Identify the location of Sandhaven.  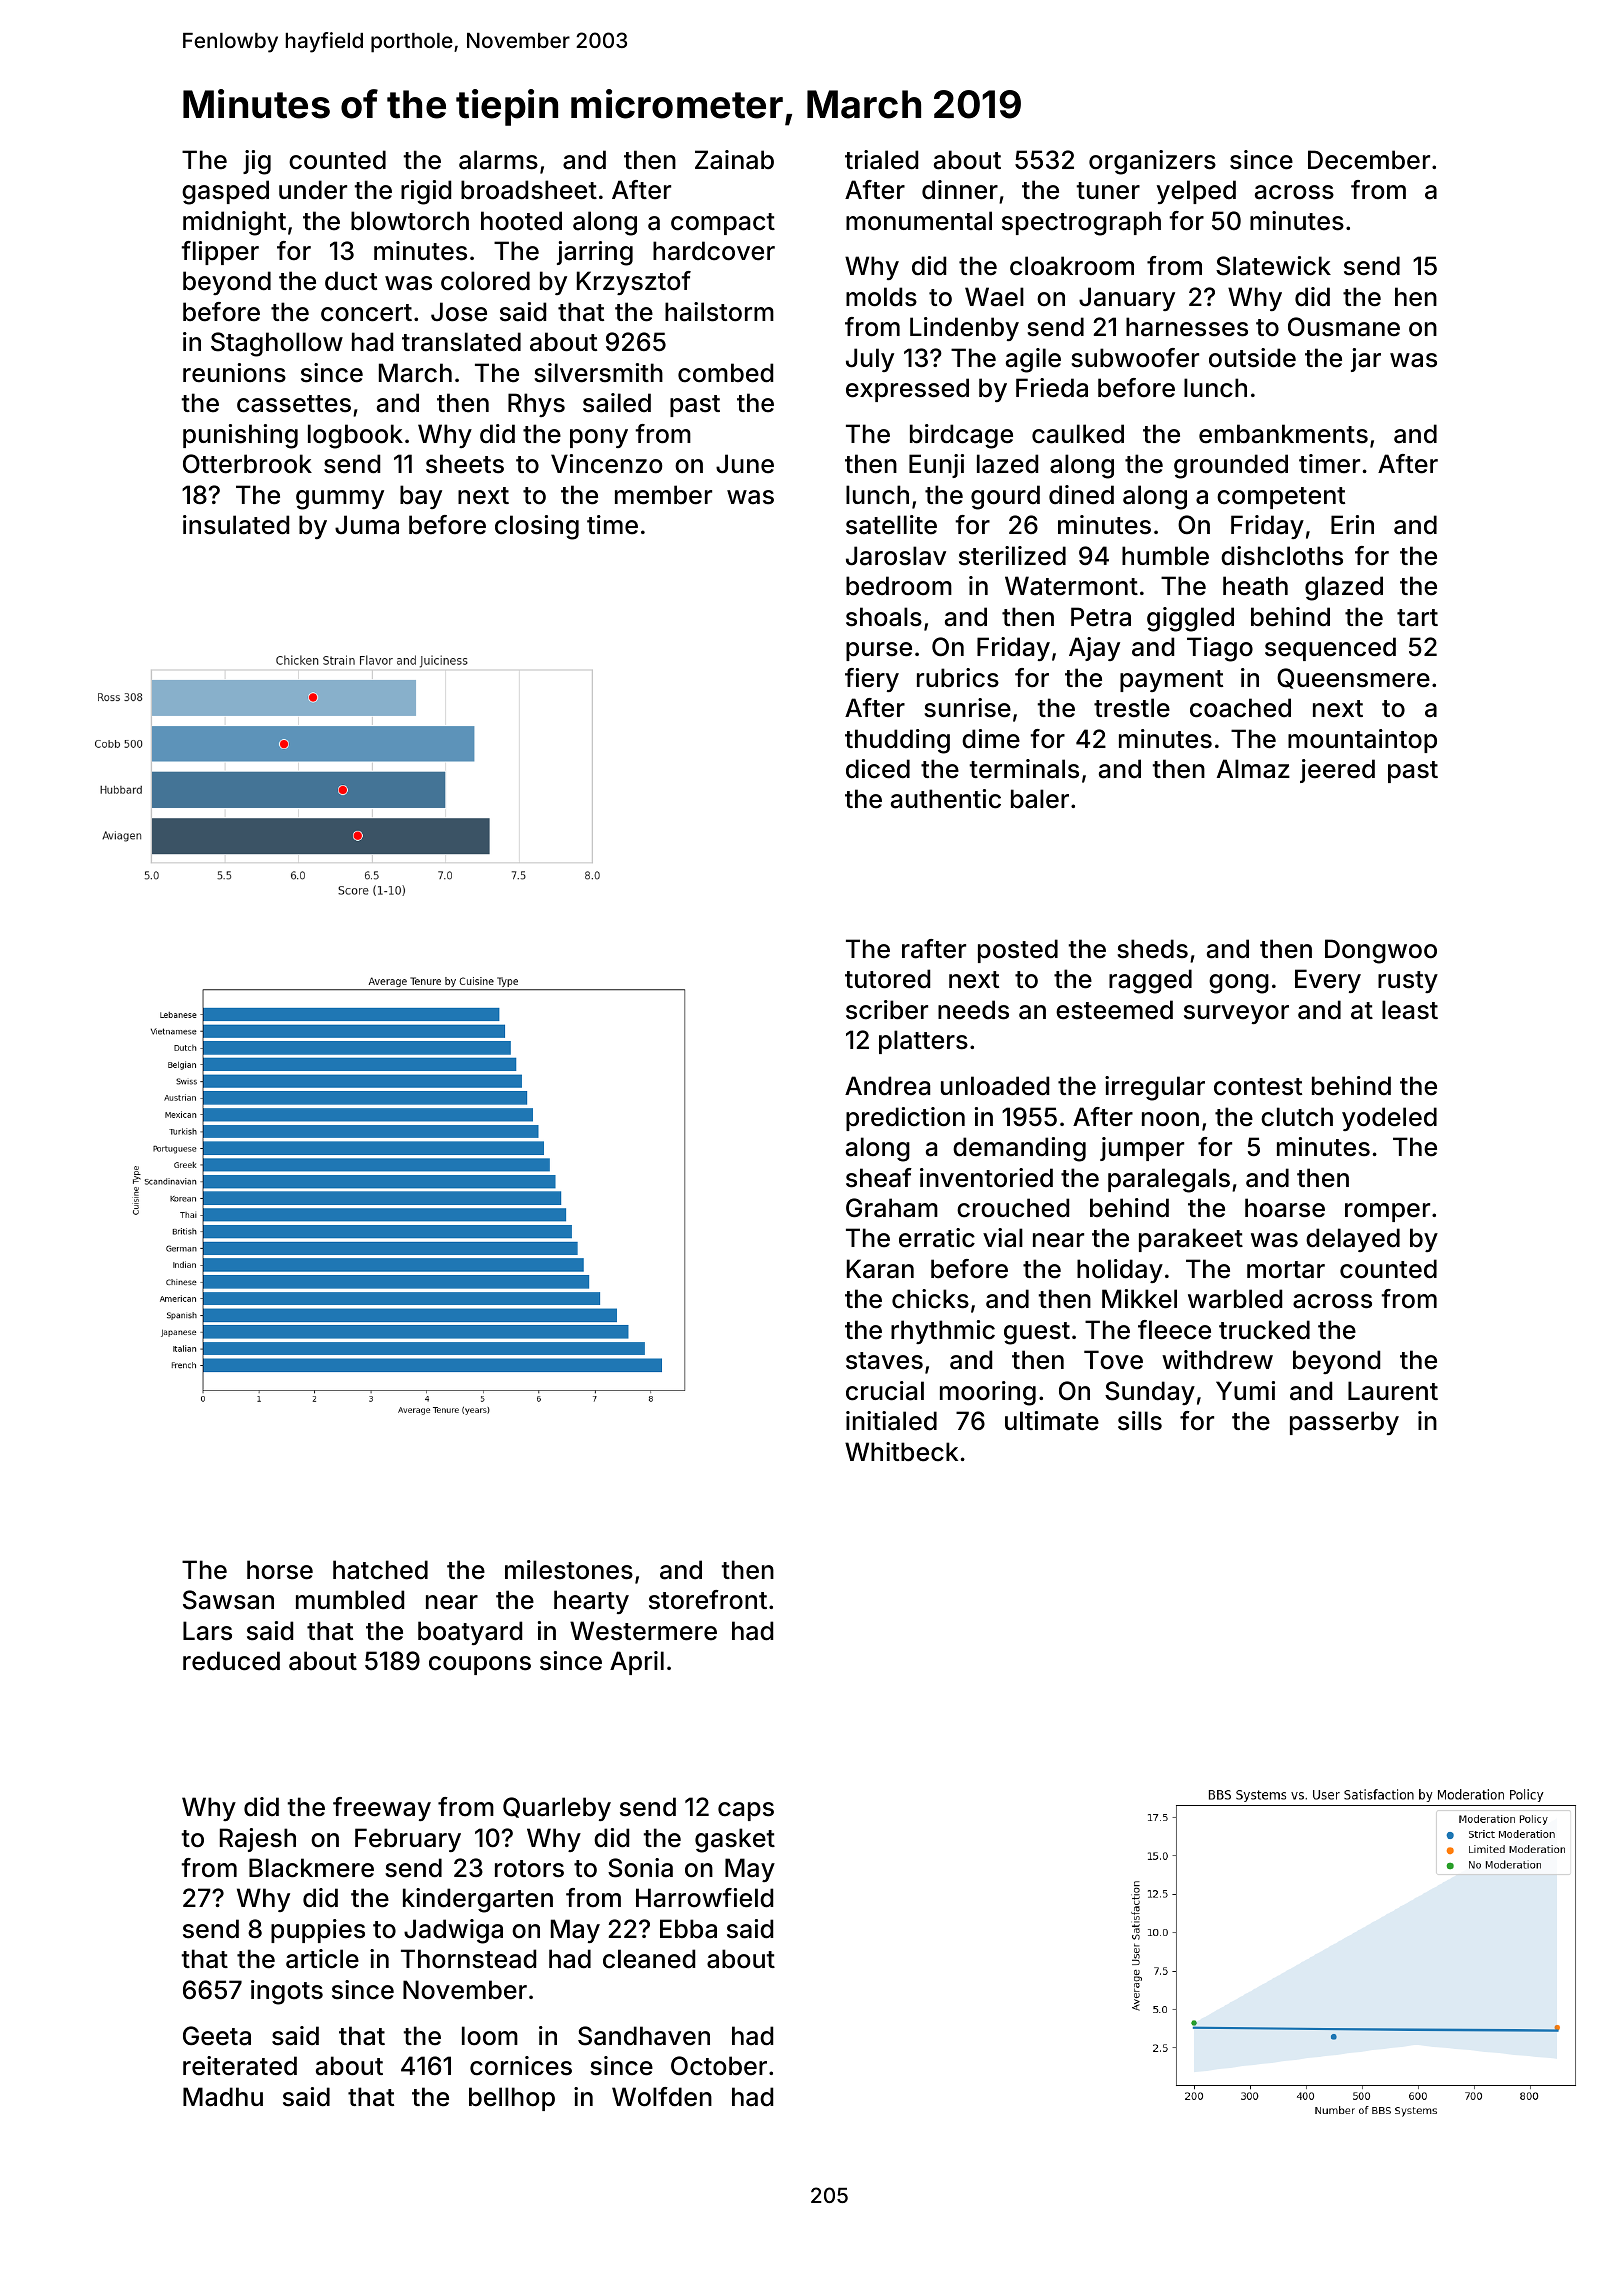
(644, 2036).
